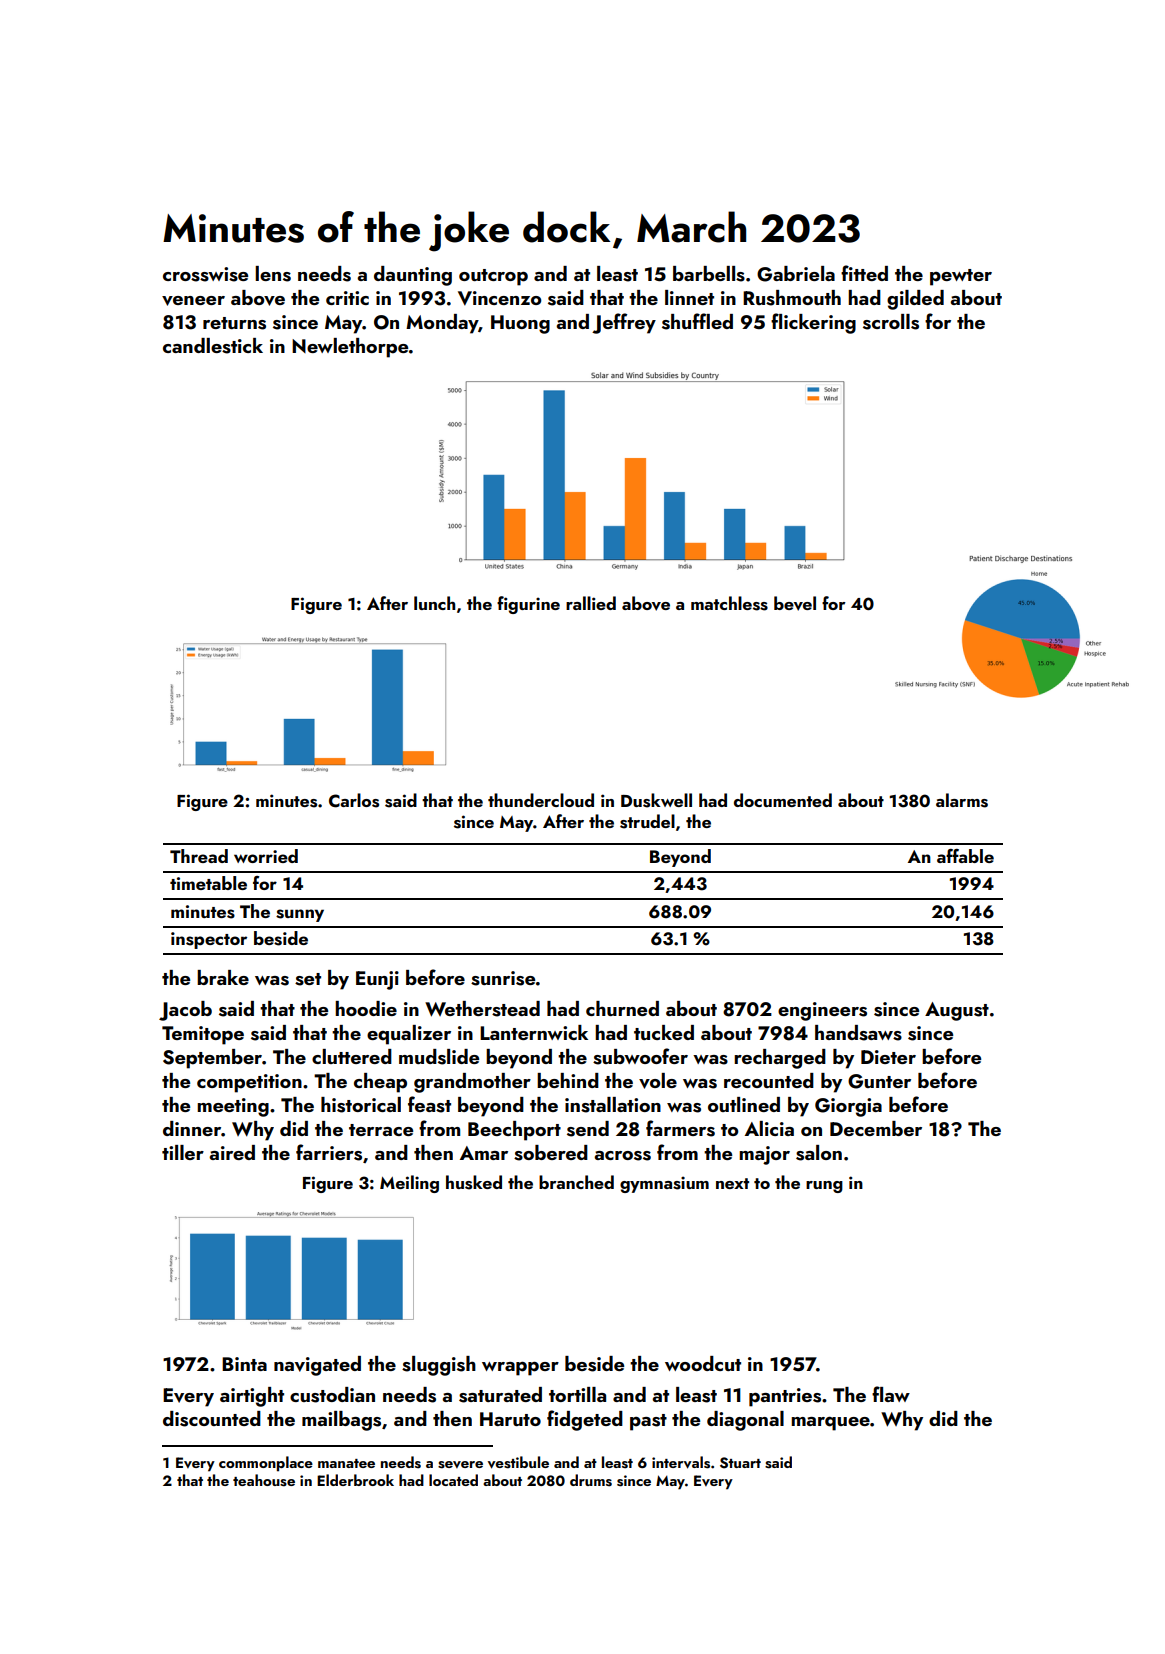  What do you see at coordinates (350, 348) in the screenshot?
I see `Newlethorpe` at bounding box center [350, 348].
